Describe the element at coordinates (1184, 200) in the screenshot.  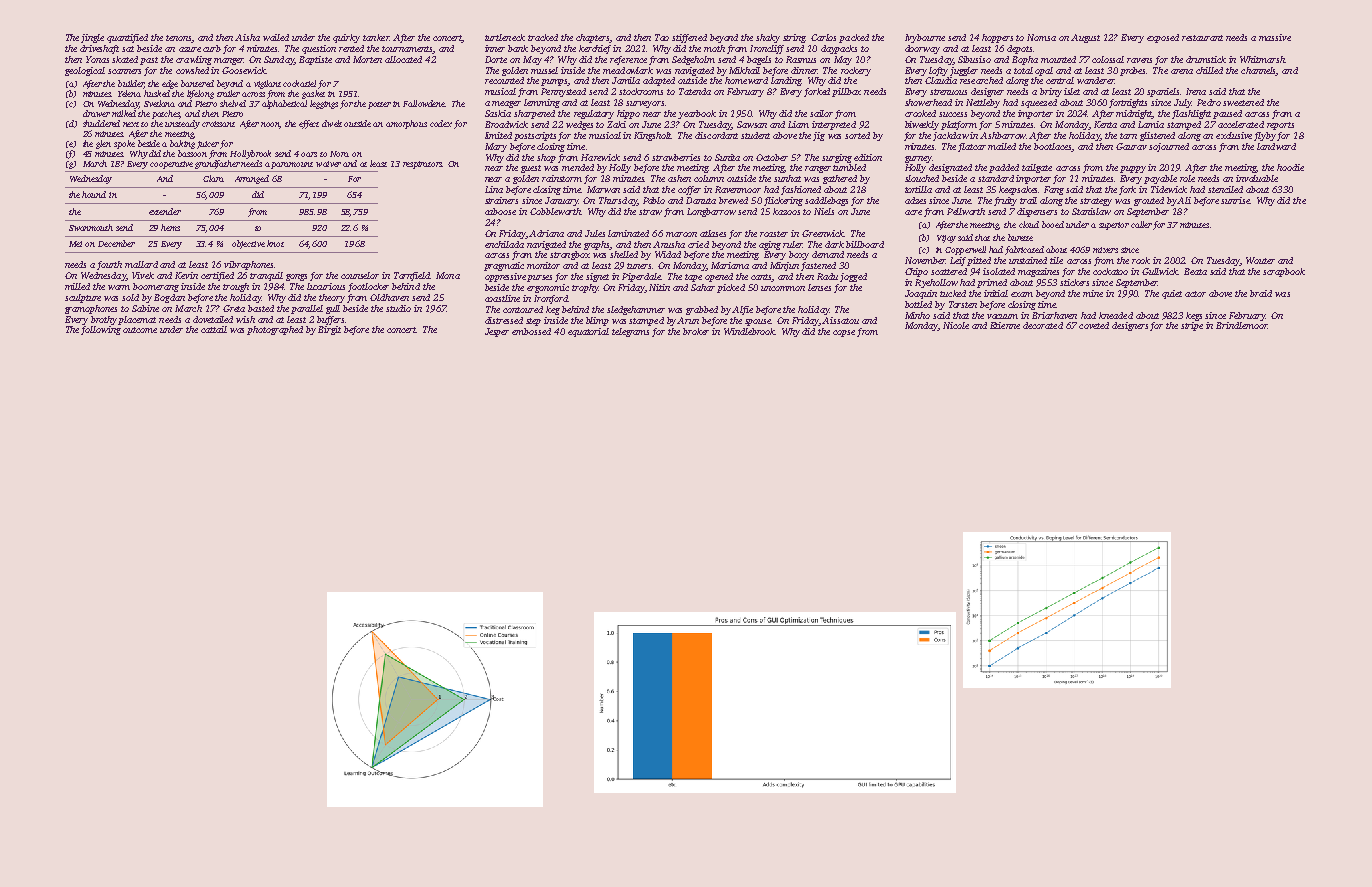
I see `Ali` at that location.
